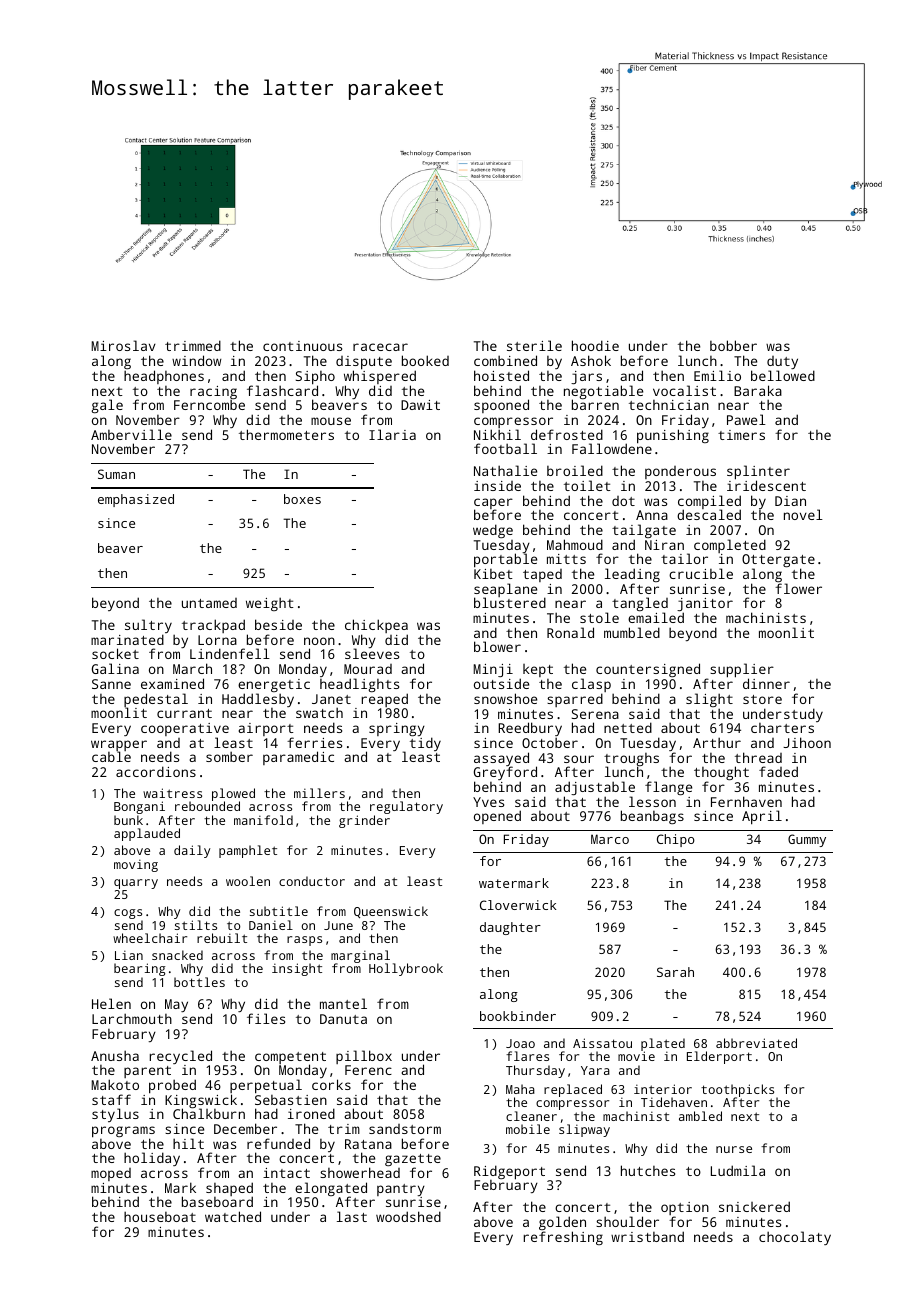 The width and height of the screenshot is (924, 1308). Describe the element at coordinates (563, 1238) in the screenshot. I see `refreshing` at that location.
